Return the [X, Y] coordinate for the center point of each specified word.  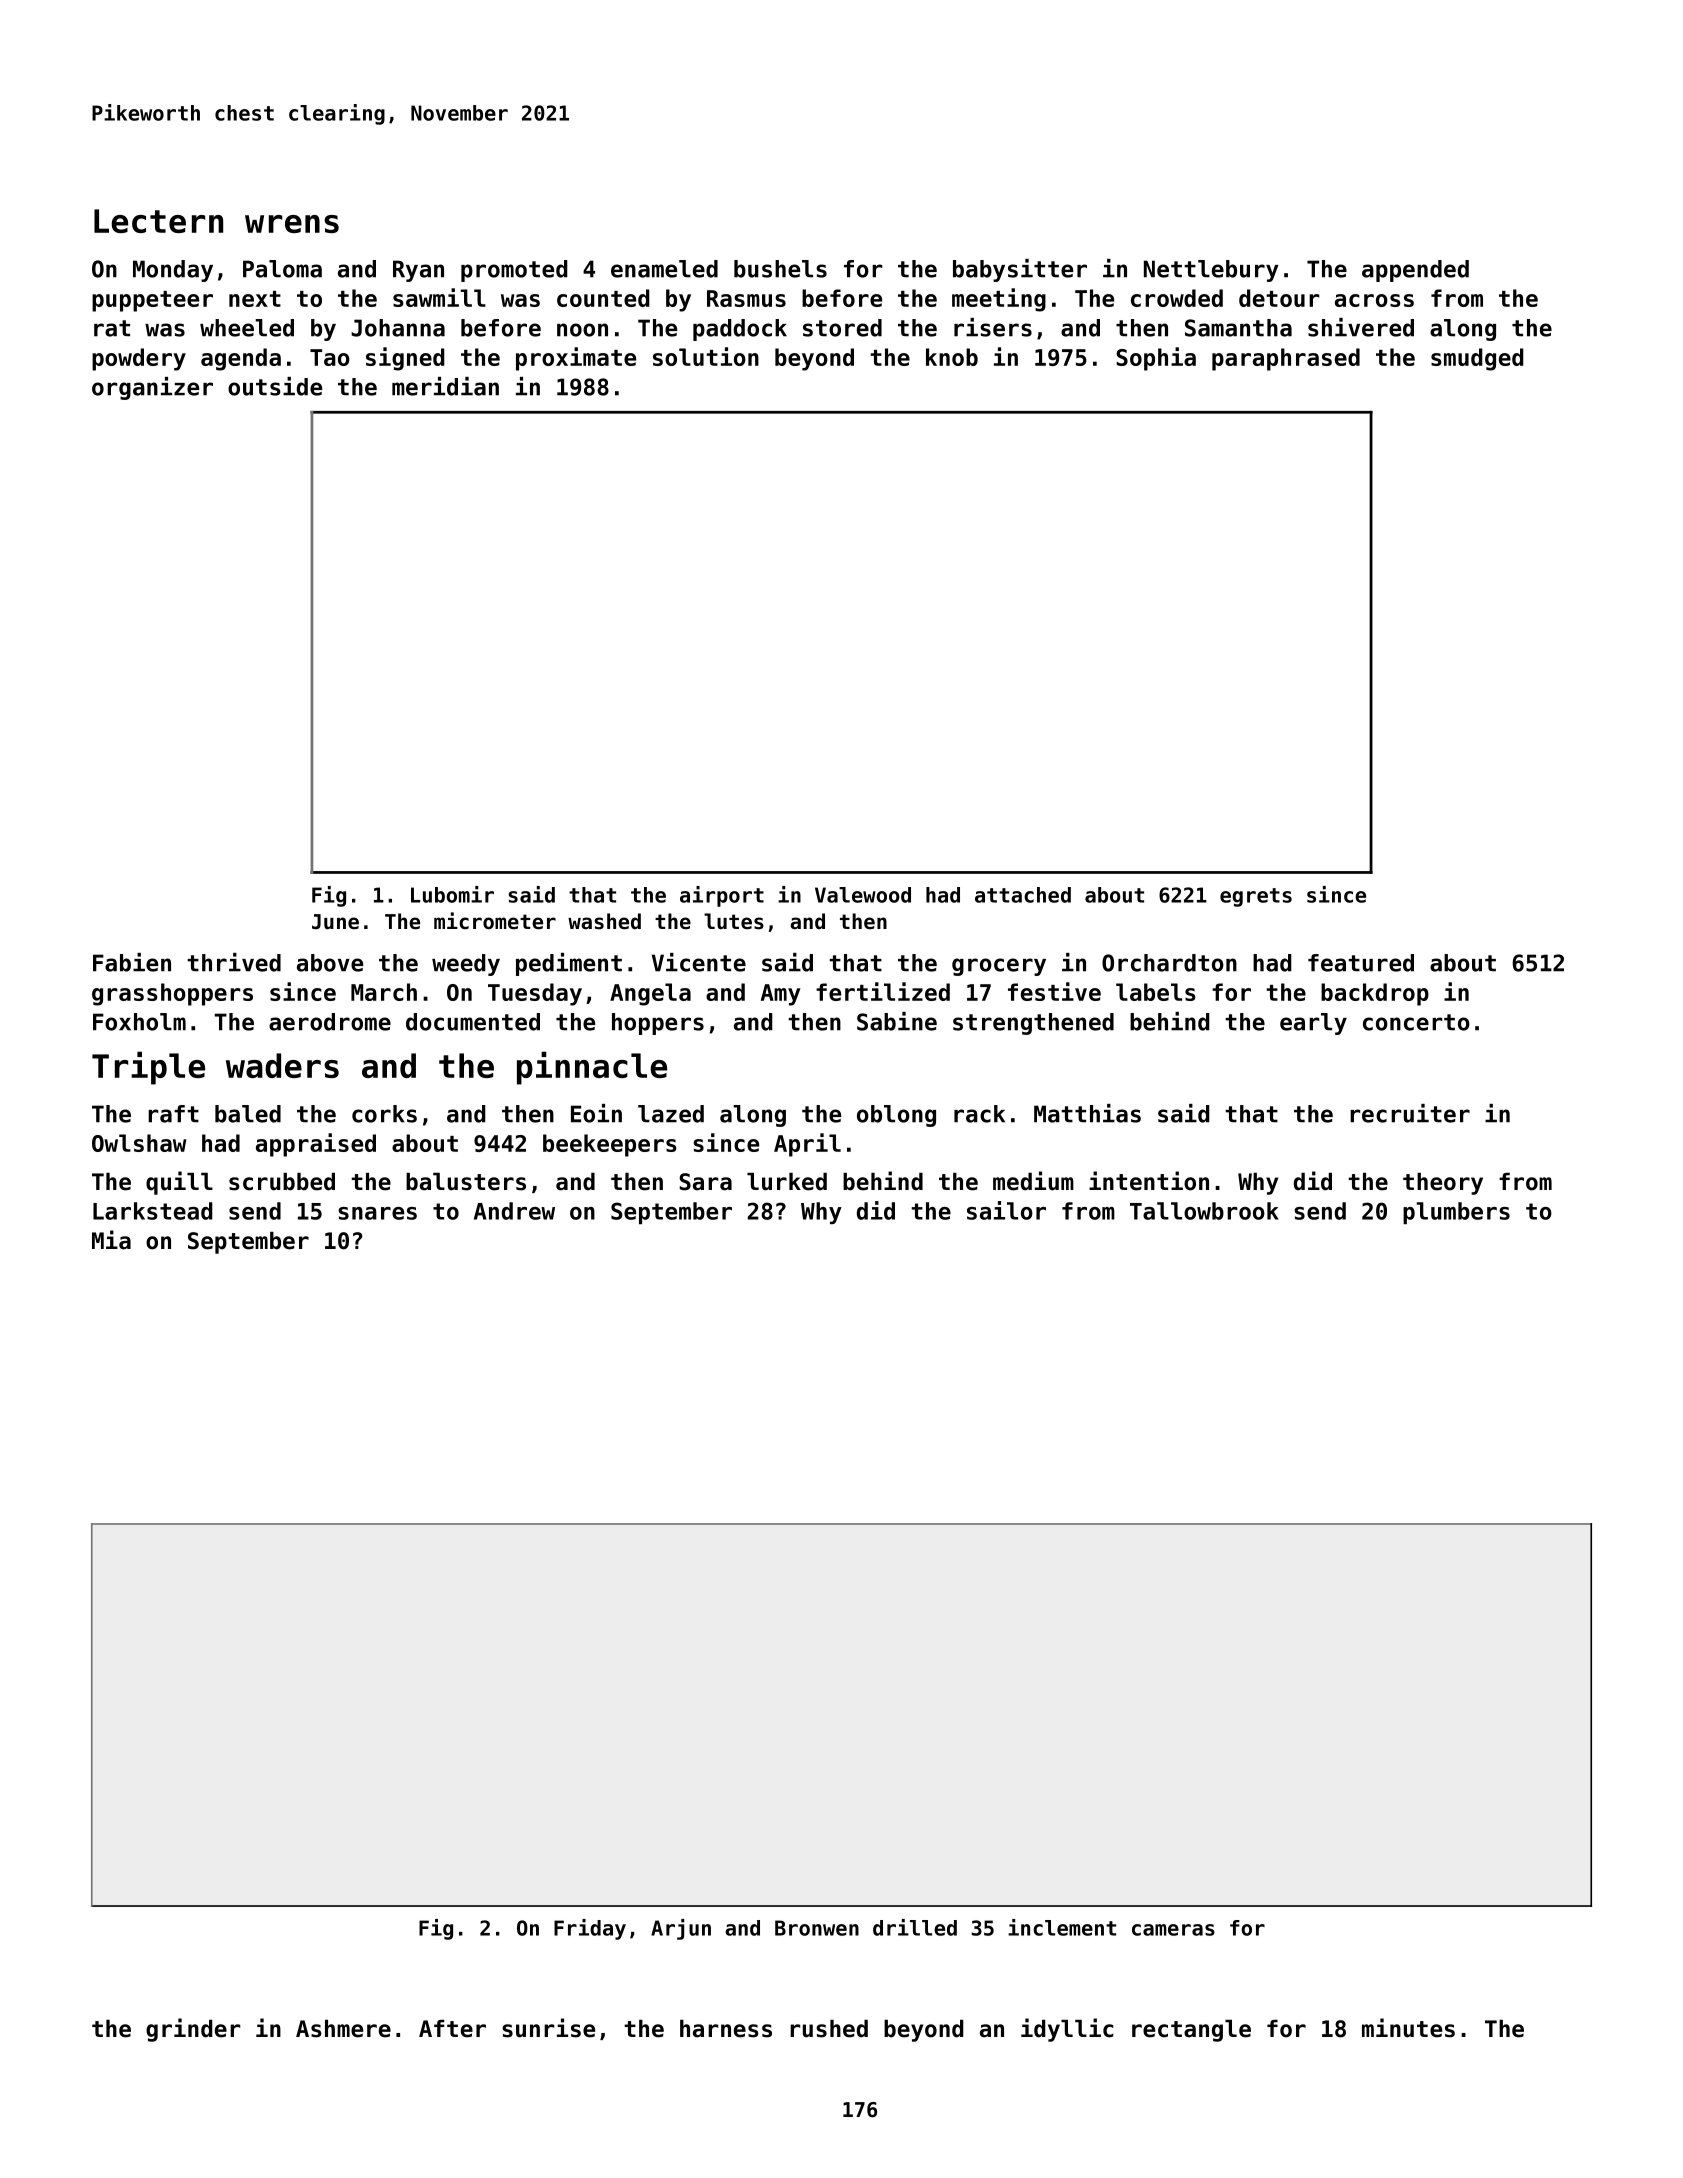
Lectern [158, 221]
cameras [1173, 1930]
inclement [1062, 1927]
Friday [590, 1929]
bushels [780, 269]
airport [722, 896]
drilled [915, 1927]
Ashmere [343, 2029]
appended [1415, 271]
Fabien [132, 962]
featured [1361, 963]
